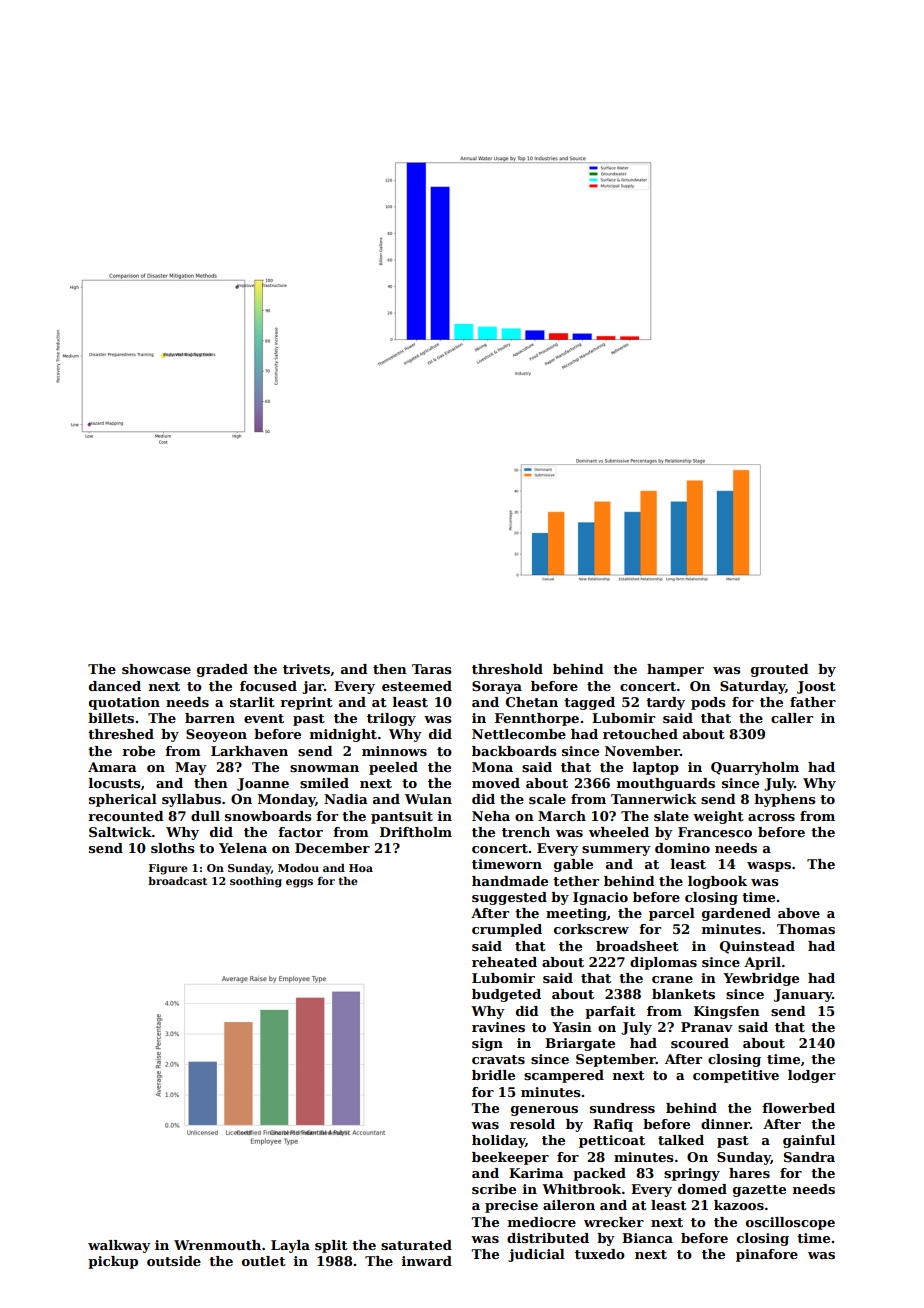  Describe the element at coordinates (346, 799) in the screenshot. I see `Nadia` at that location.
